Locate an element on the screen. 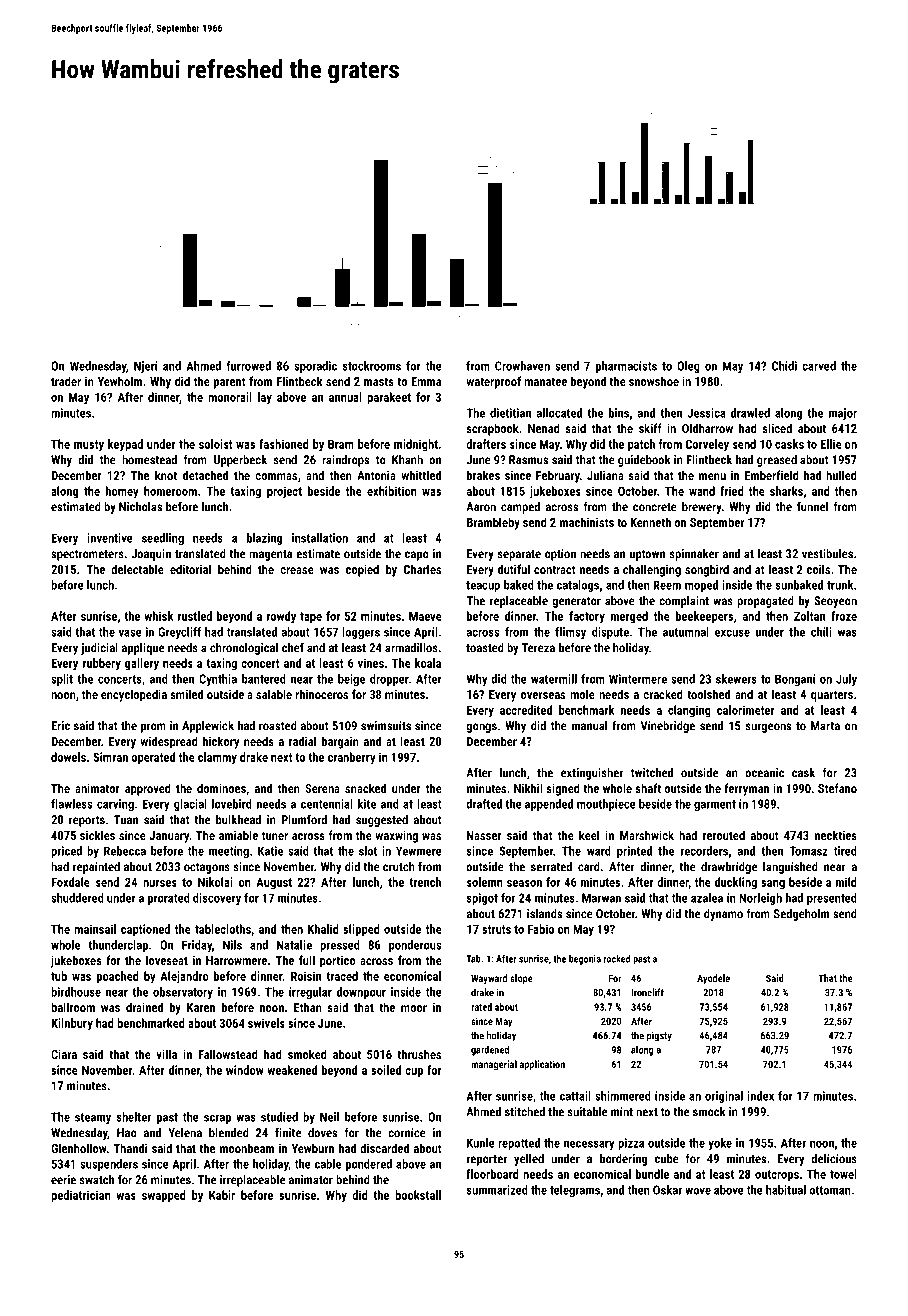 The height and width of the screenshot is (1316, 908). koala is located at coordinates (428, 663).
